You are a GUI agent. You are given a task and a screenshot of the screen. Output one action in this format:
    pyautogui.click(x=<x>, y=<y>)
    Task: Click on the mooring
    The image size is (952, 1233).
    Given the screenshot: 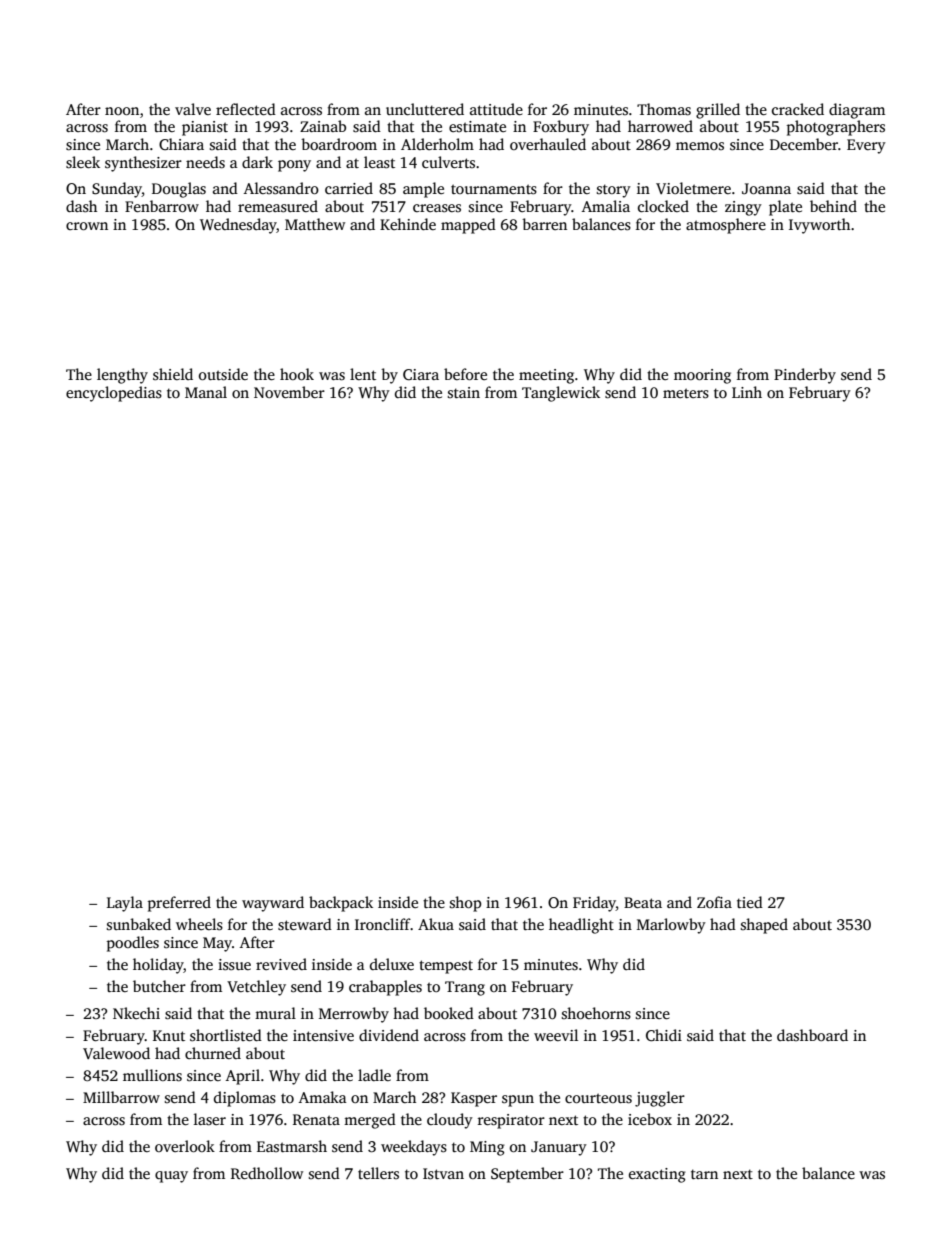 What is the action you would take?
    pyautogui.click(x=702, y=376)
